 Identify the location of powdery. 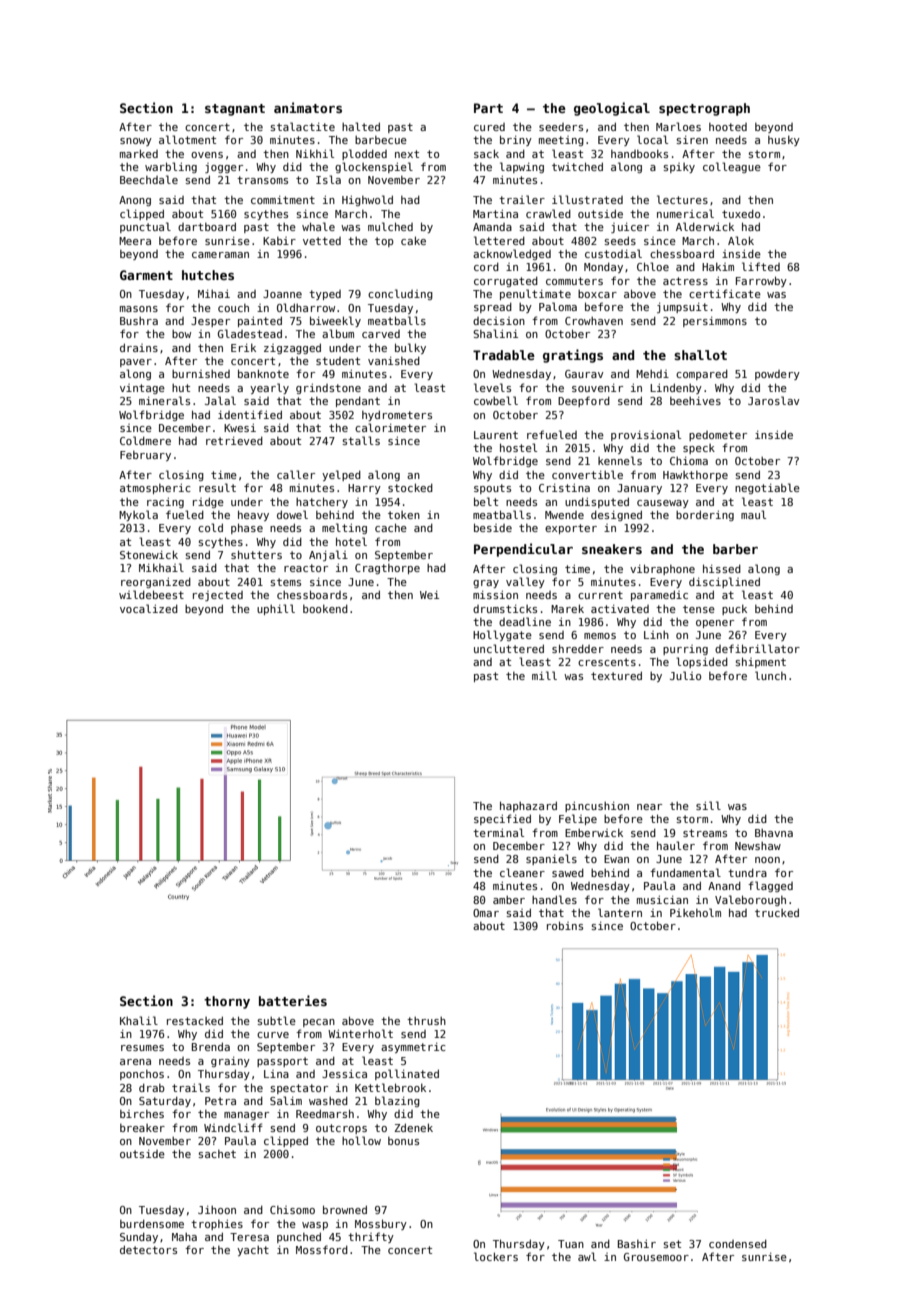
(777, 375).
